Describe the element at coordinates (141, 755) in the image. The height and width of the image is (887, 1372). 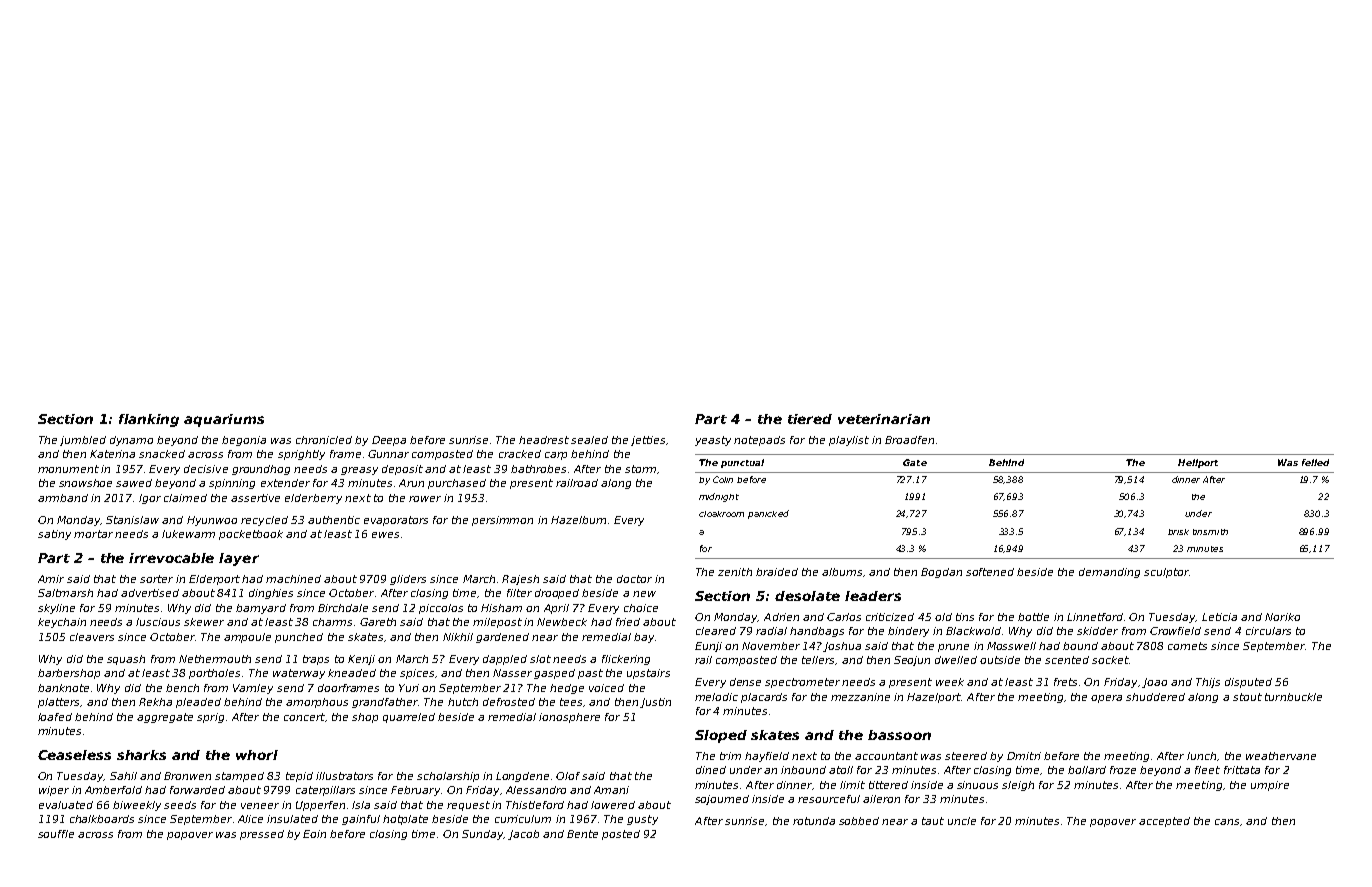
I see `sharks` at that location.
